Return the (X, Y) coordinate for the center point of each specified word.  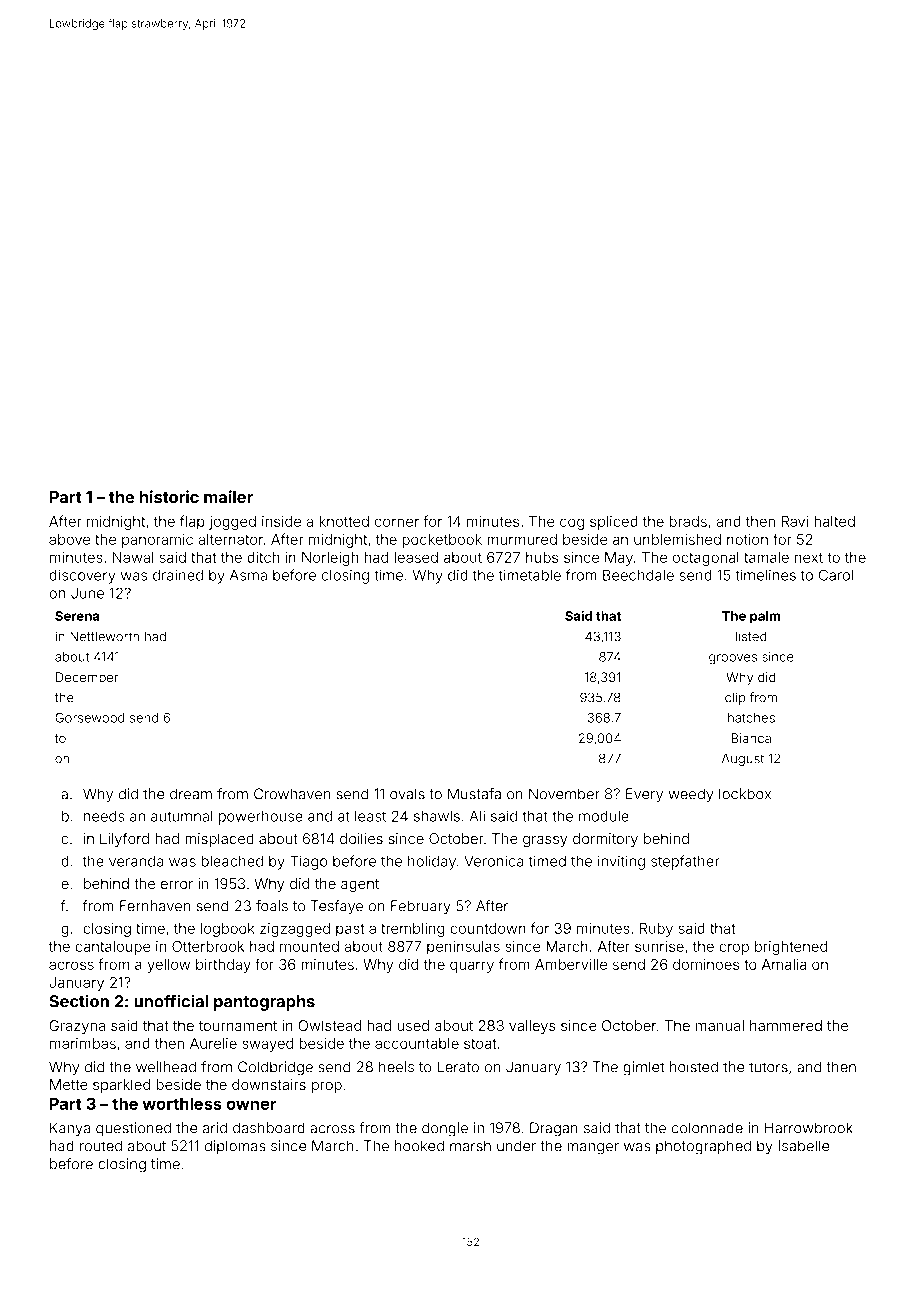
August (743, 759)
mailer (228, 496)
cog (572, 524)
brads (688, 521)
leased (416, 557)
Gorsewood (90, 718)
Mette (69, 1084)
